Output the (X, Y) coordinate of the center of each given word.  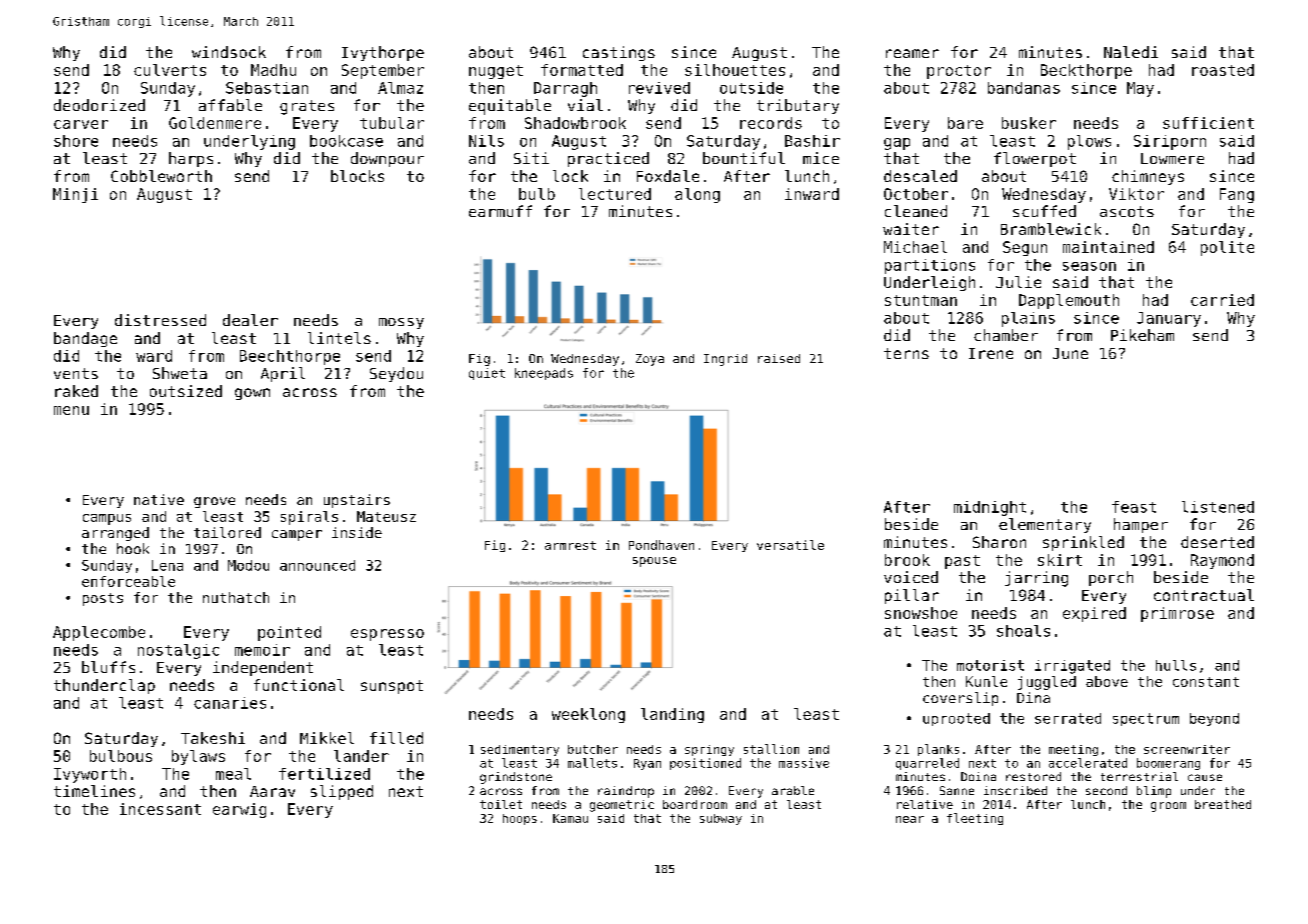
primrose (1177, 614)
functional (299, 685)
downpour (387, 159)
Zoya (650, 360)
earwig (239, 810)
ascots (1127, 211)
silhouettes (735, 70)
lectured (615, 194)
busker (1029, 123)
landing (672, 715)
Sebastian (267, 88)
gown (252, 394)
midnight (990, 508)
